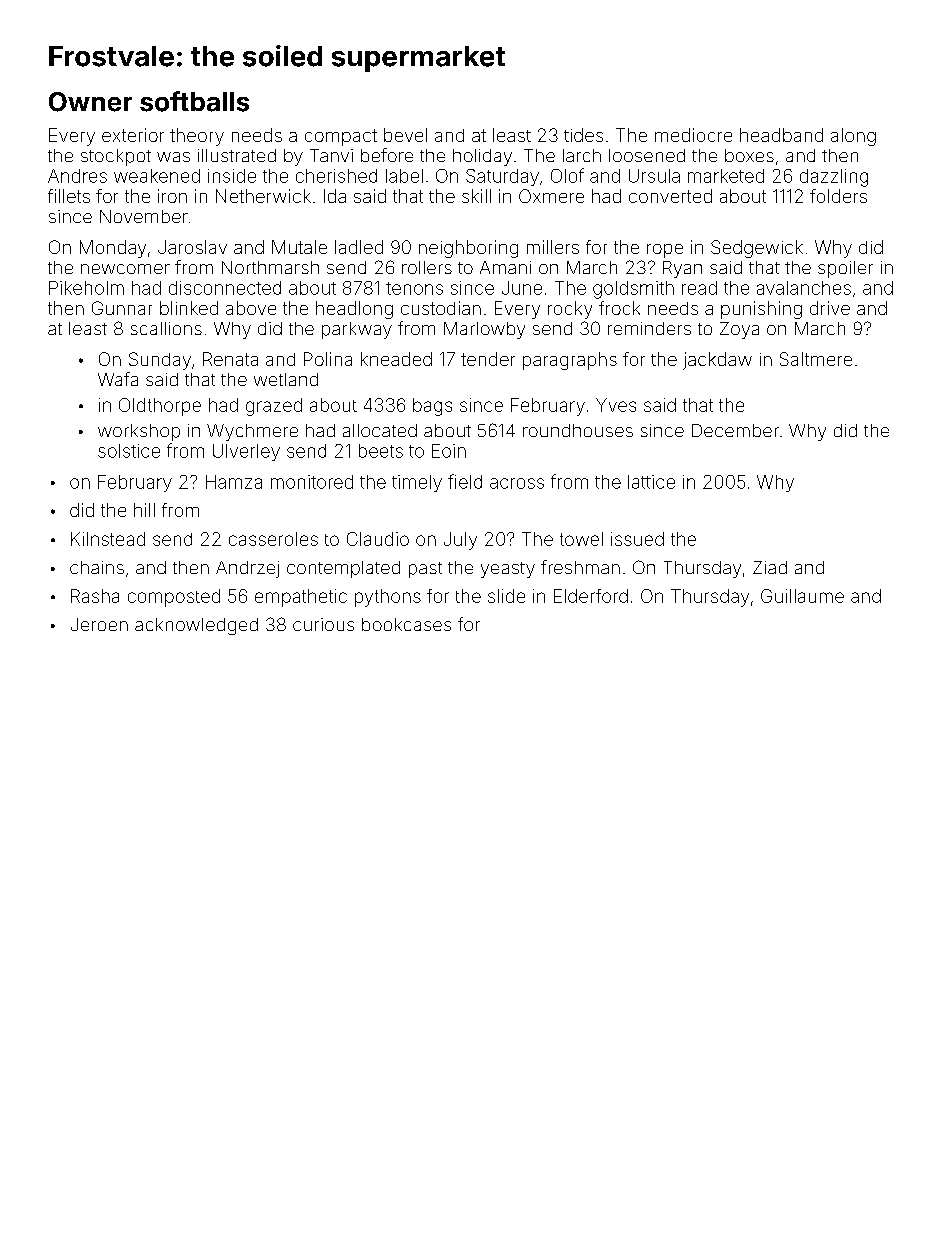  What do you see at coordinates (735, 430) in the screenshot?
I see `December` at bounding box center [735, 430].
